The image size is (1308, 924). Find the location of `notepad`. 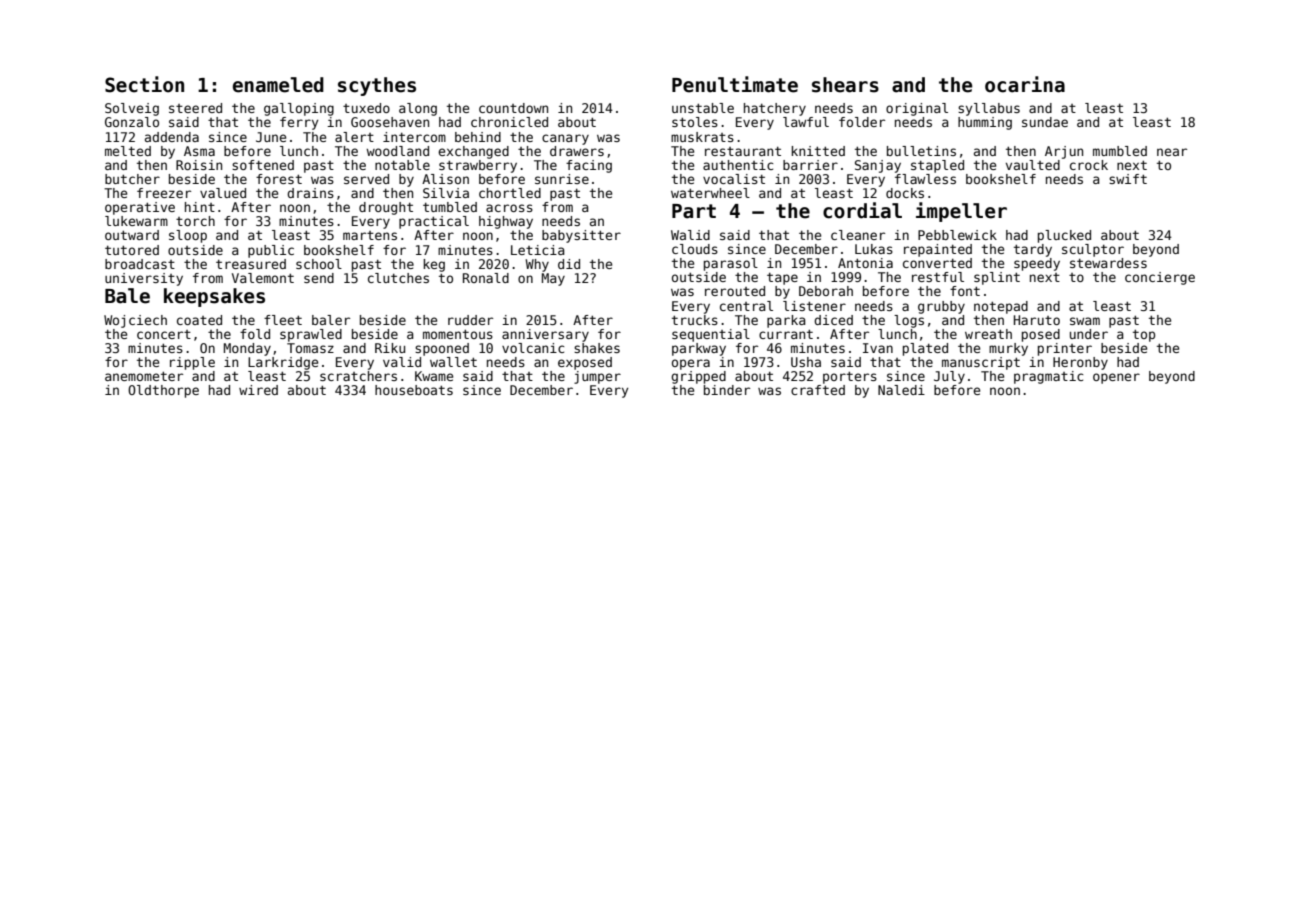

notepad is located at coordinates (1001, 307).
